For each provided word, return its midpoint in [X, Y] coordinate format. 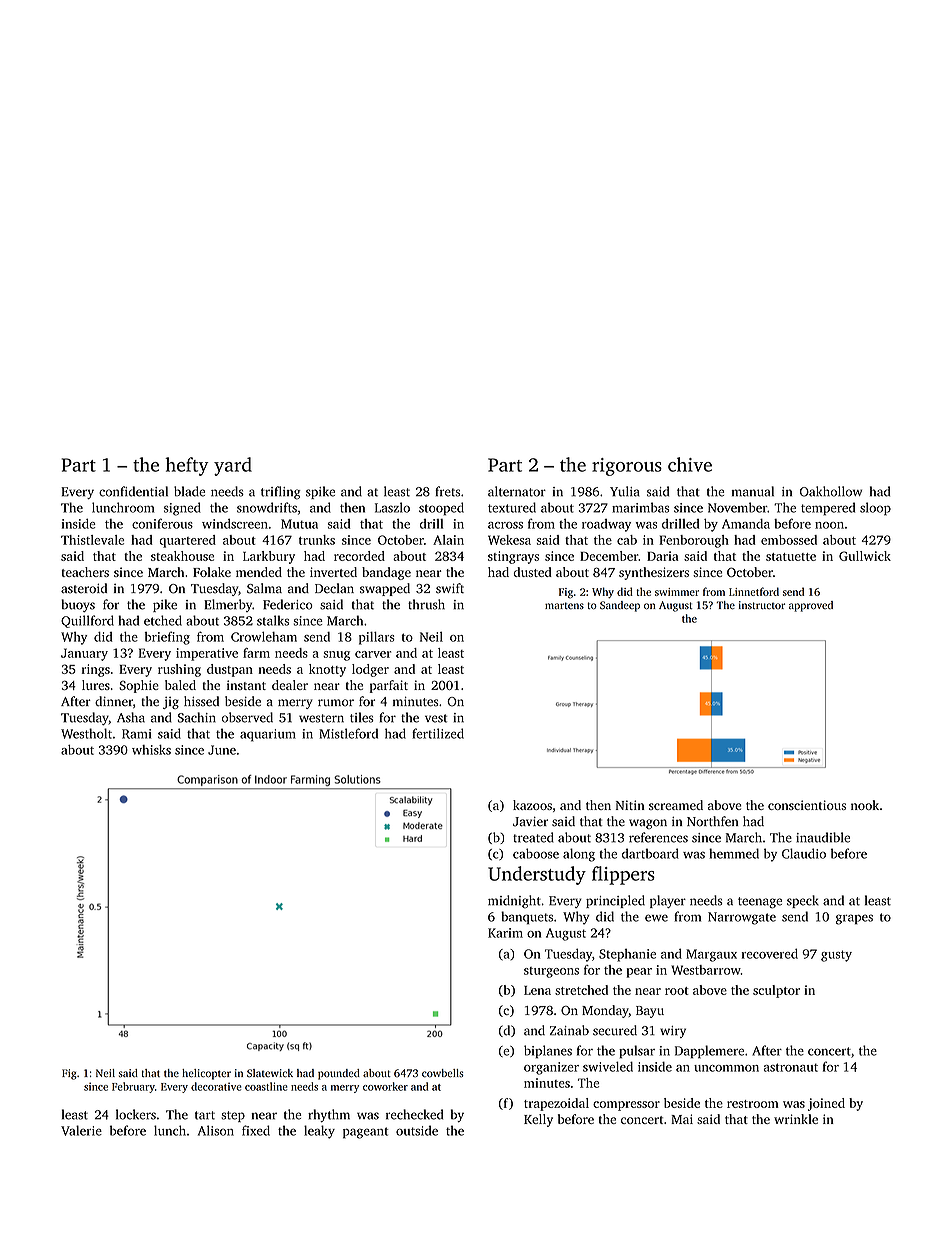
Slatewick [270, 1073]
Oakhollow [831, 491]
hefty [187, 466]
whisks [151, 750]
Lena [537, 990]
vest [436, 718]
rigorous [627, 467]
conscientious [807, 805]
